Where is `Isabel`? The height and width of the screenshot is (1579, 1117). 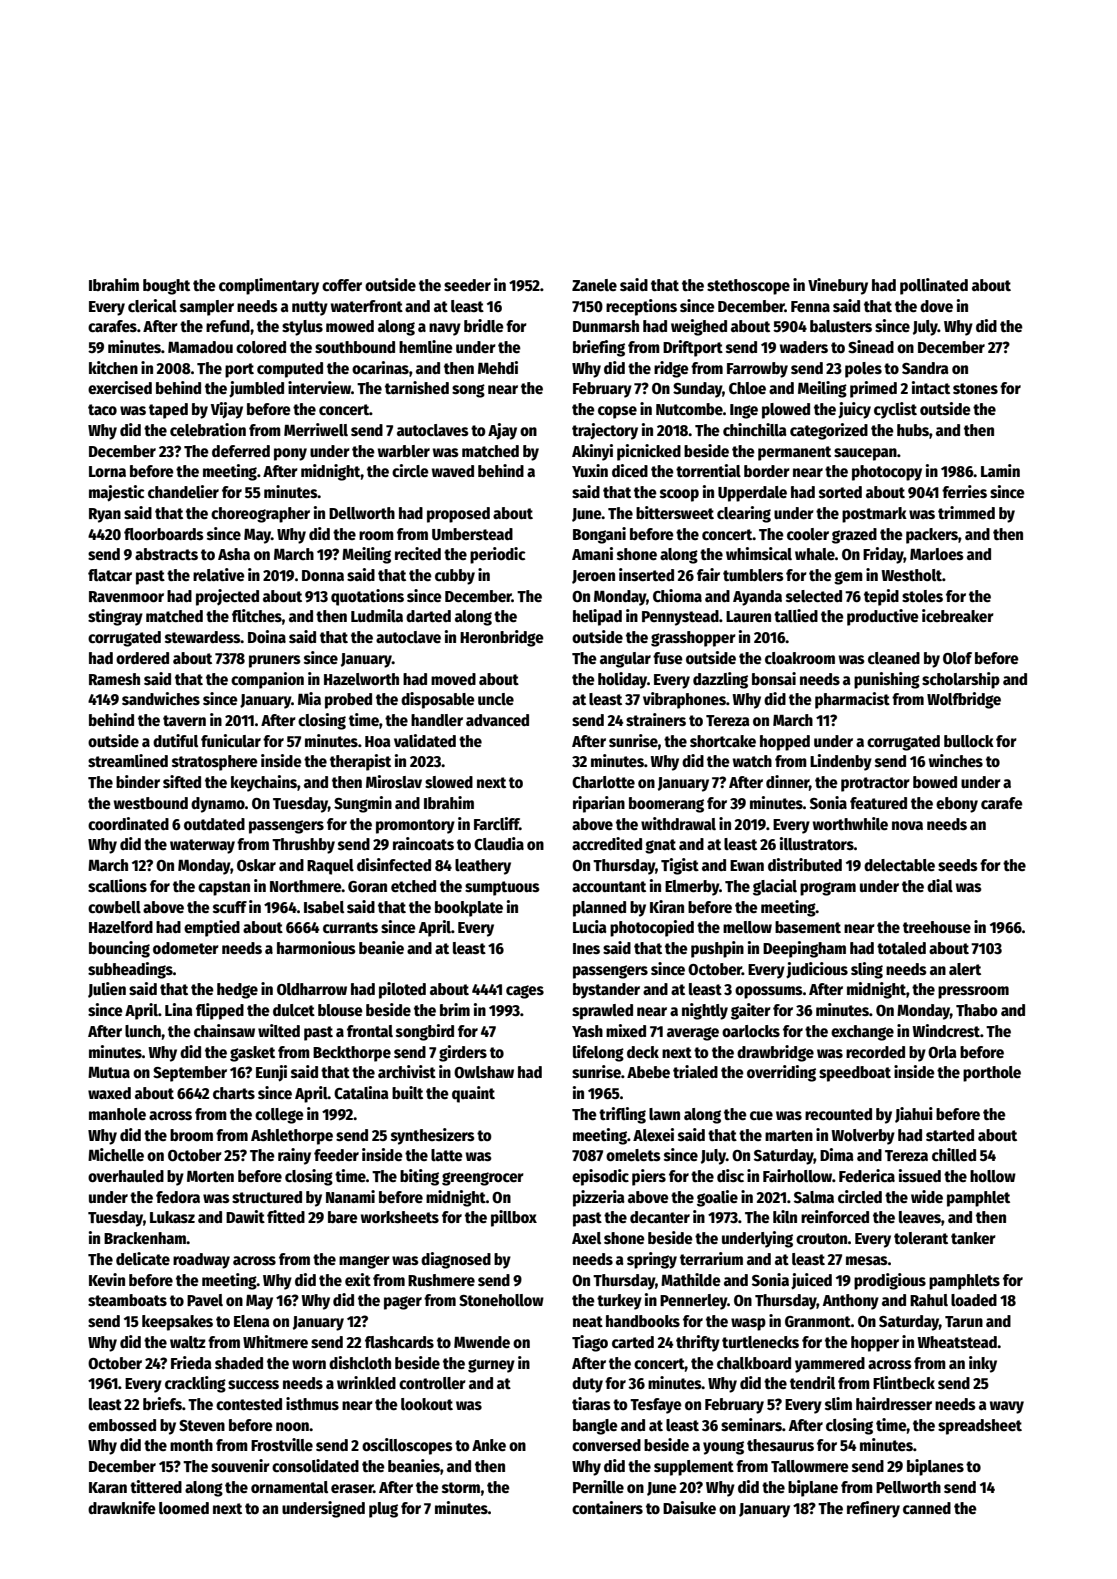
Isabel is located at coordinates (324, 907).
